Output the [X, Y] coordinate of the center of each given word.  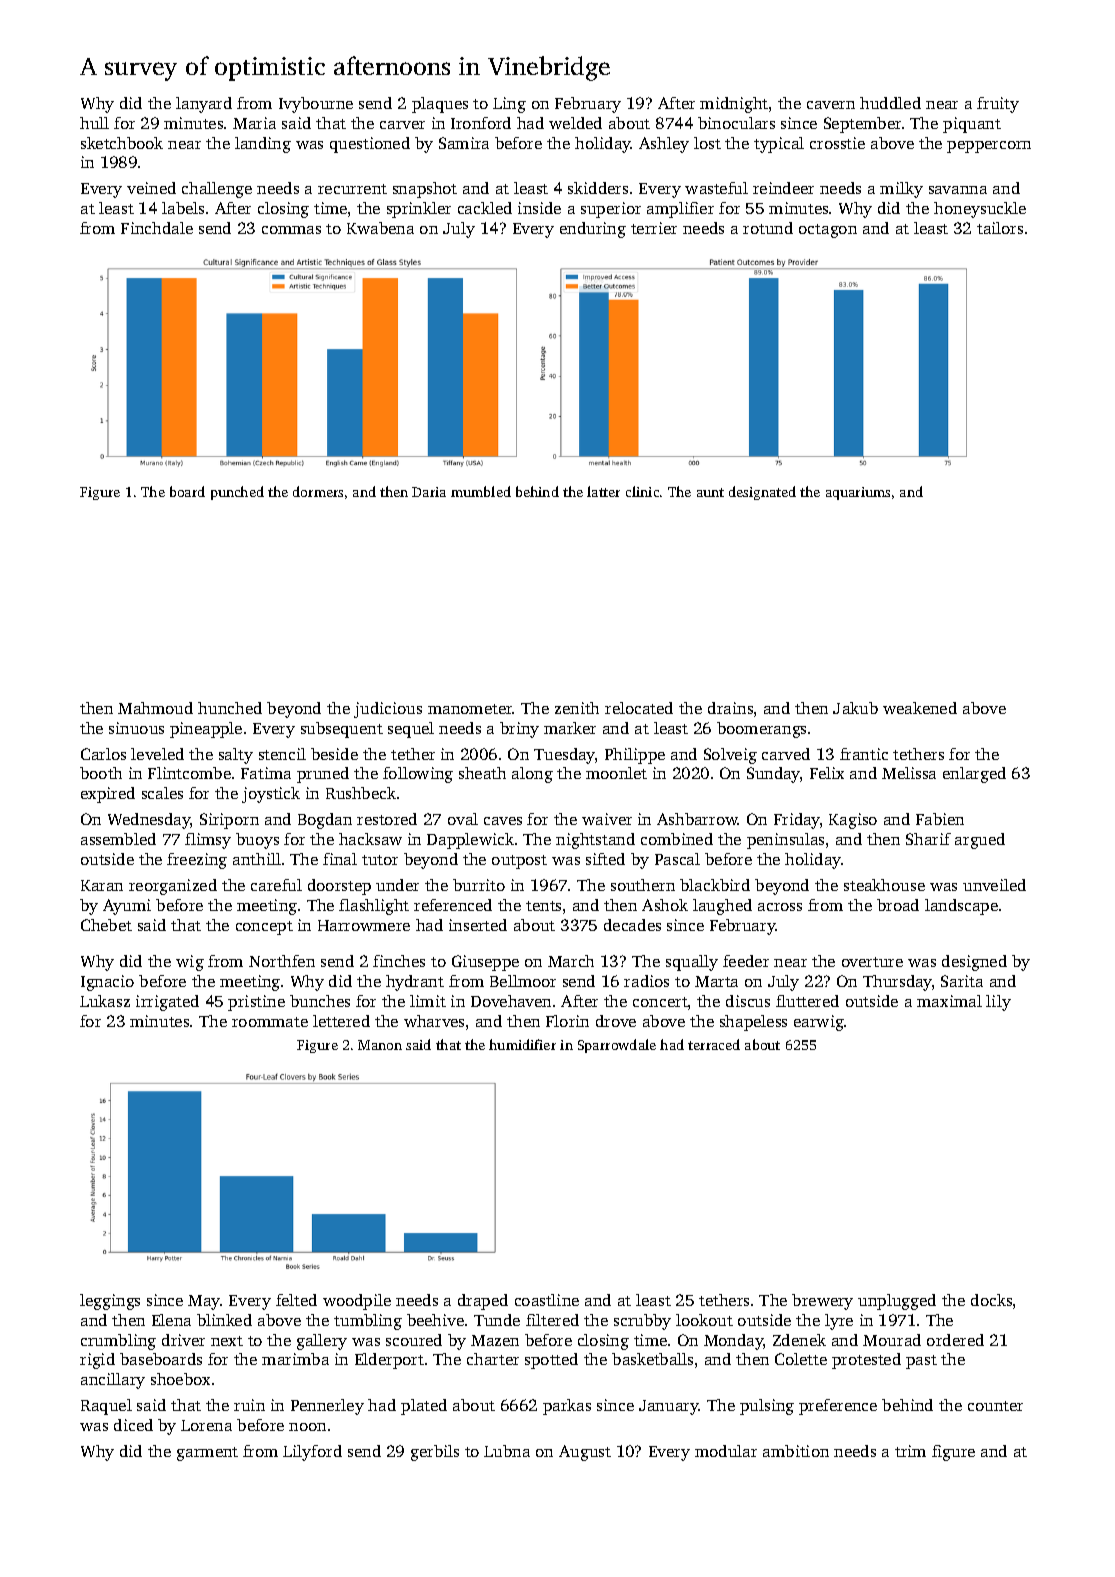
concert [660, 1002]
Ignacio [107, 983]
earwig [819, 1023]
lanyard [204, 105]
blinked [224, 1320]
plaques [440, 105]
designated [762, 493]
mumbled [481, 491]
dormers [318, 491]
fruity [998, 105]
